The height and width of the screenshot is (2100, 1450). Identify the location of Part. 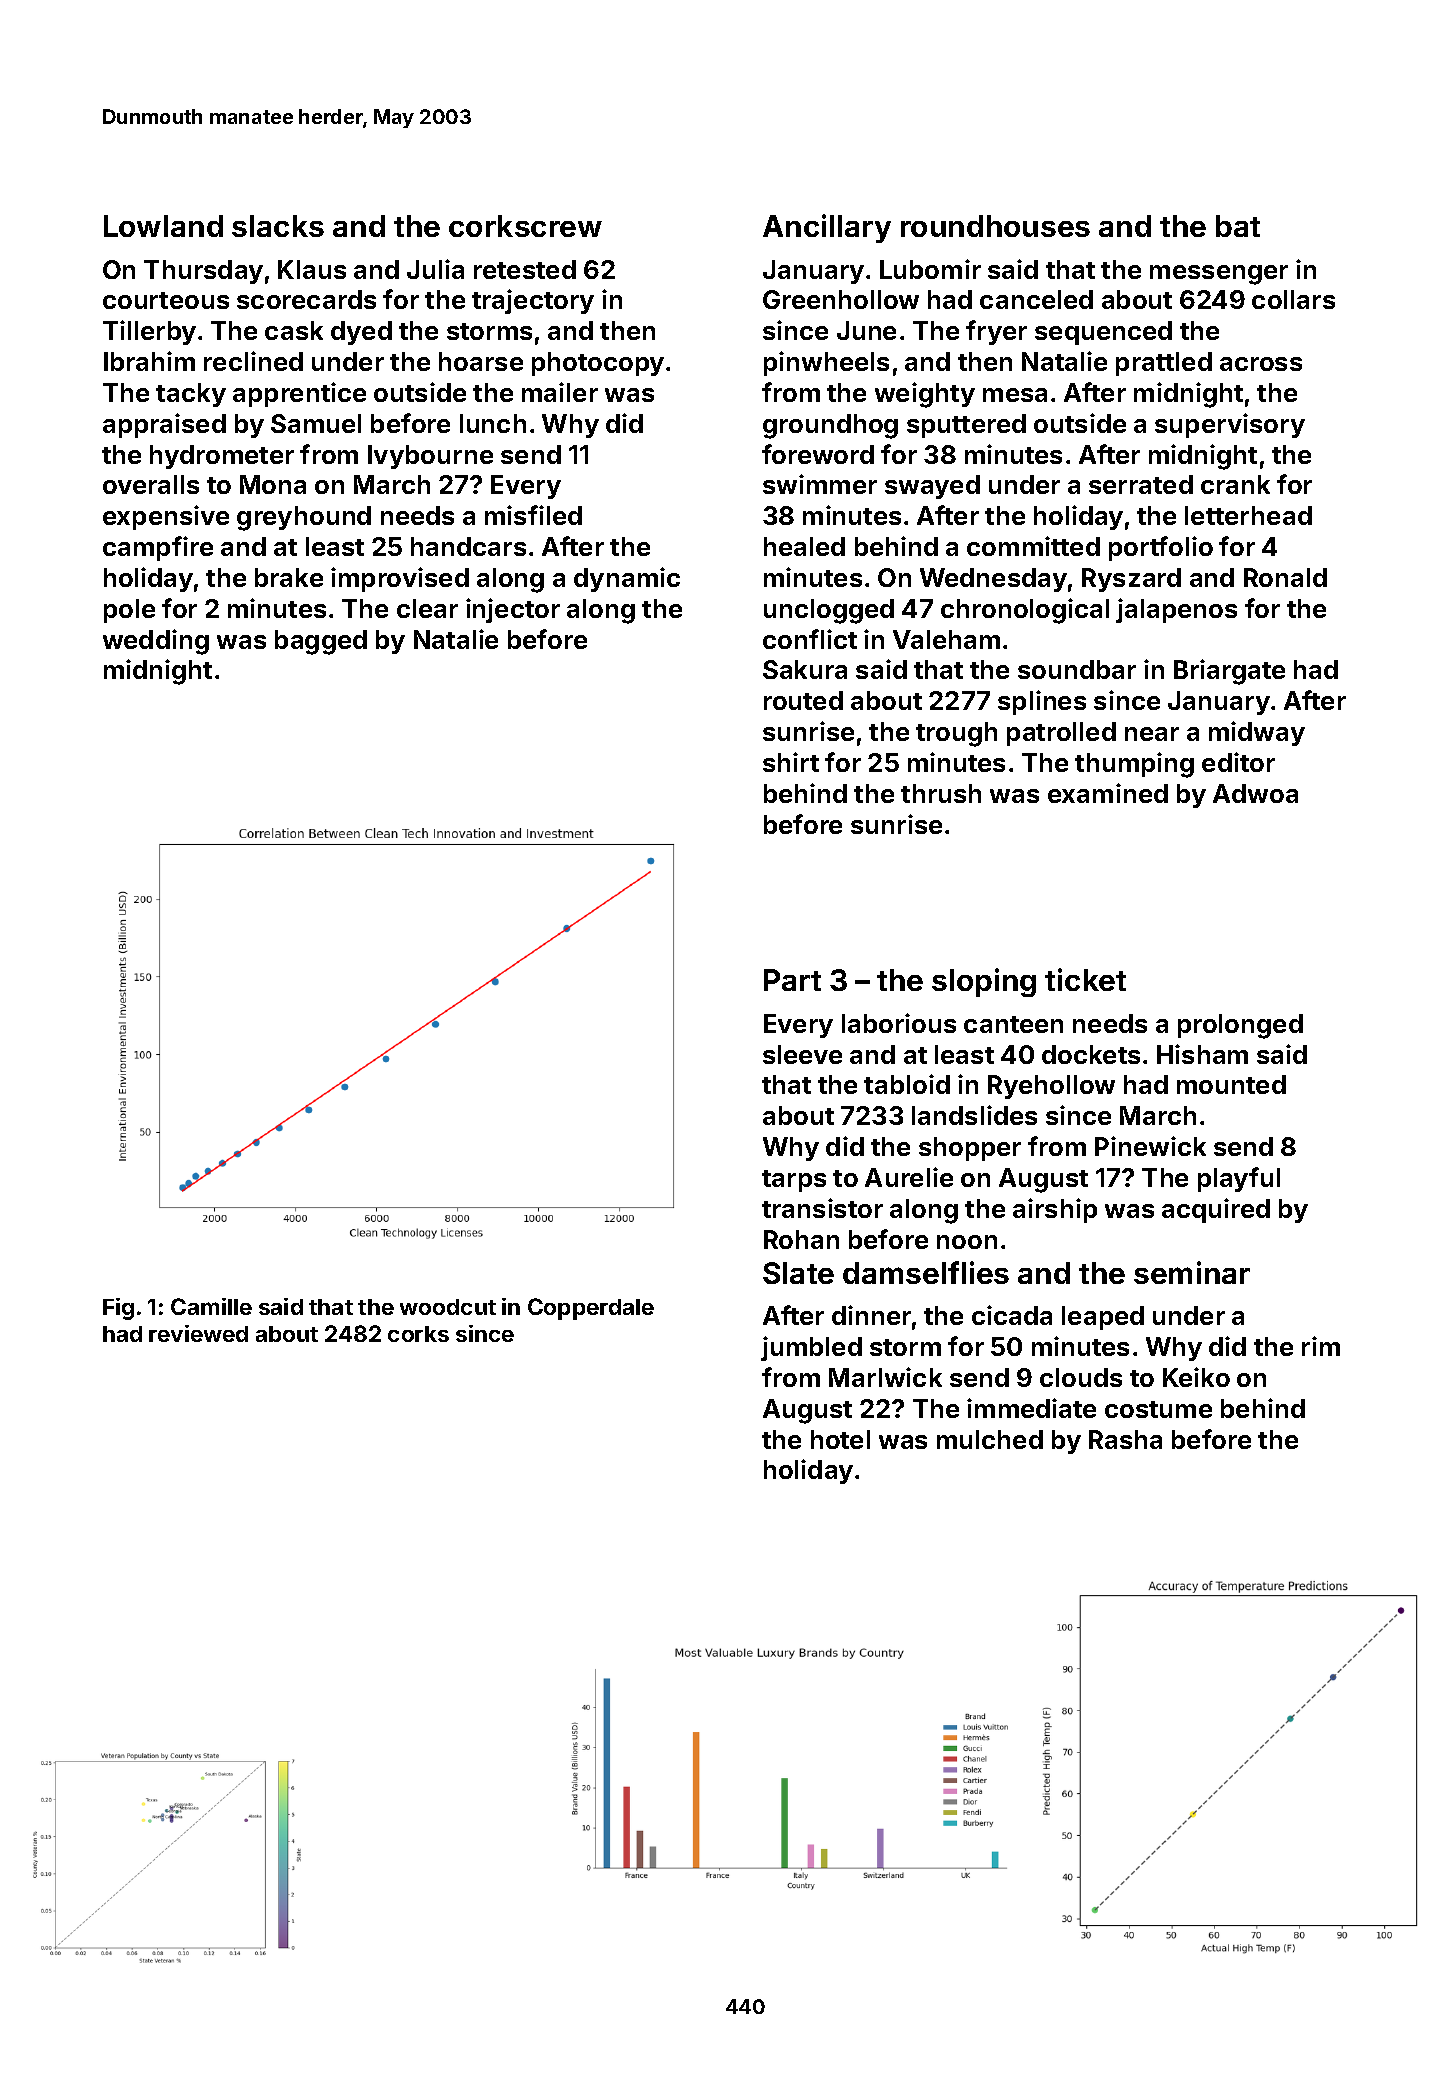
(792, 980).
